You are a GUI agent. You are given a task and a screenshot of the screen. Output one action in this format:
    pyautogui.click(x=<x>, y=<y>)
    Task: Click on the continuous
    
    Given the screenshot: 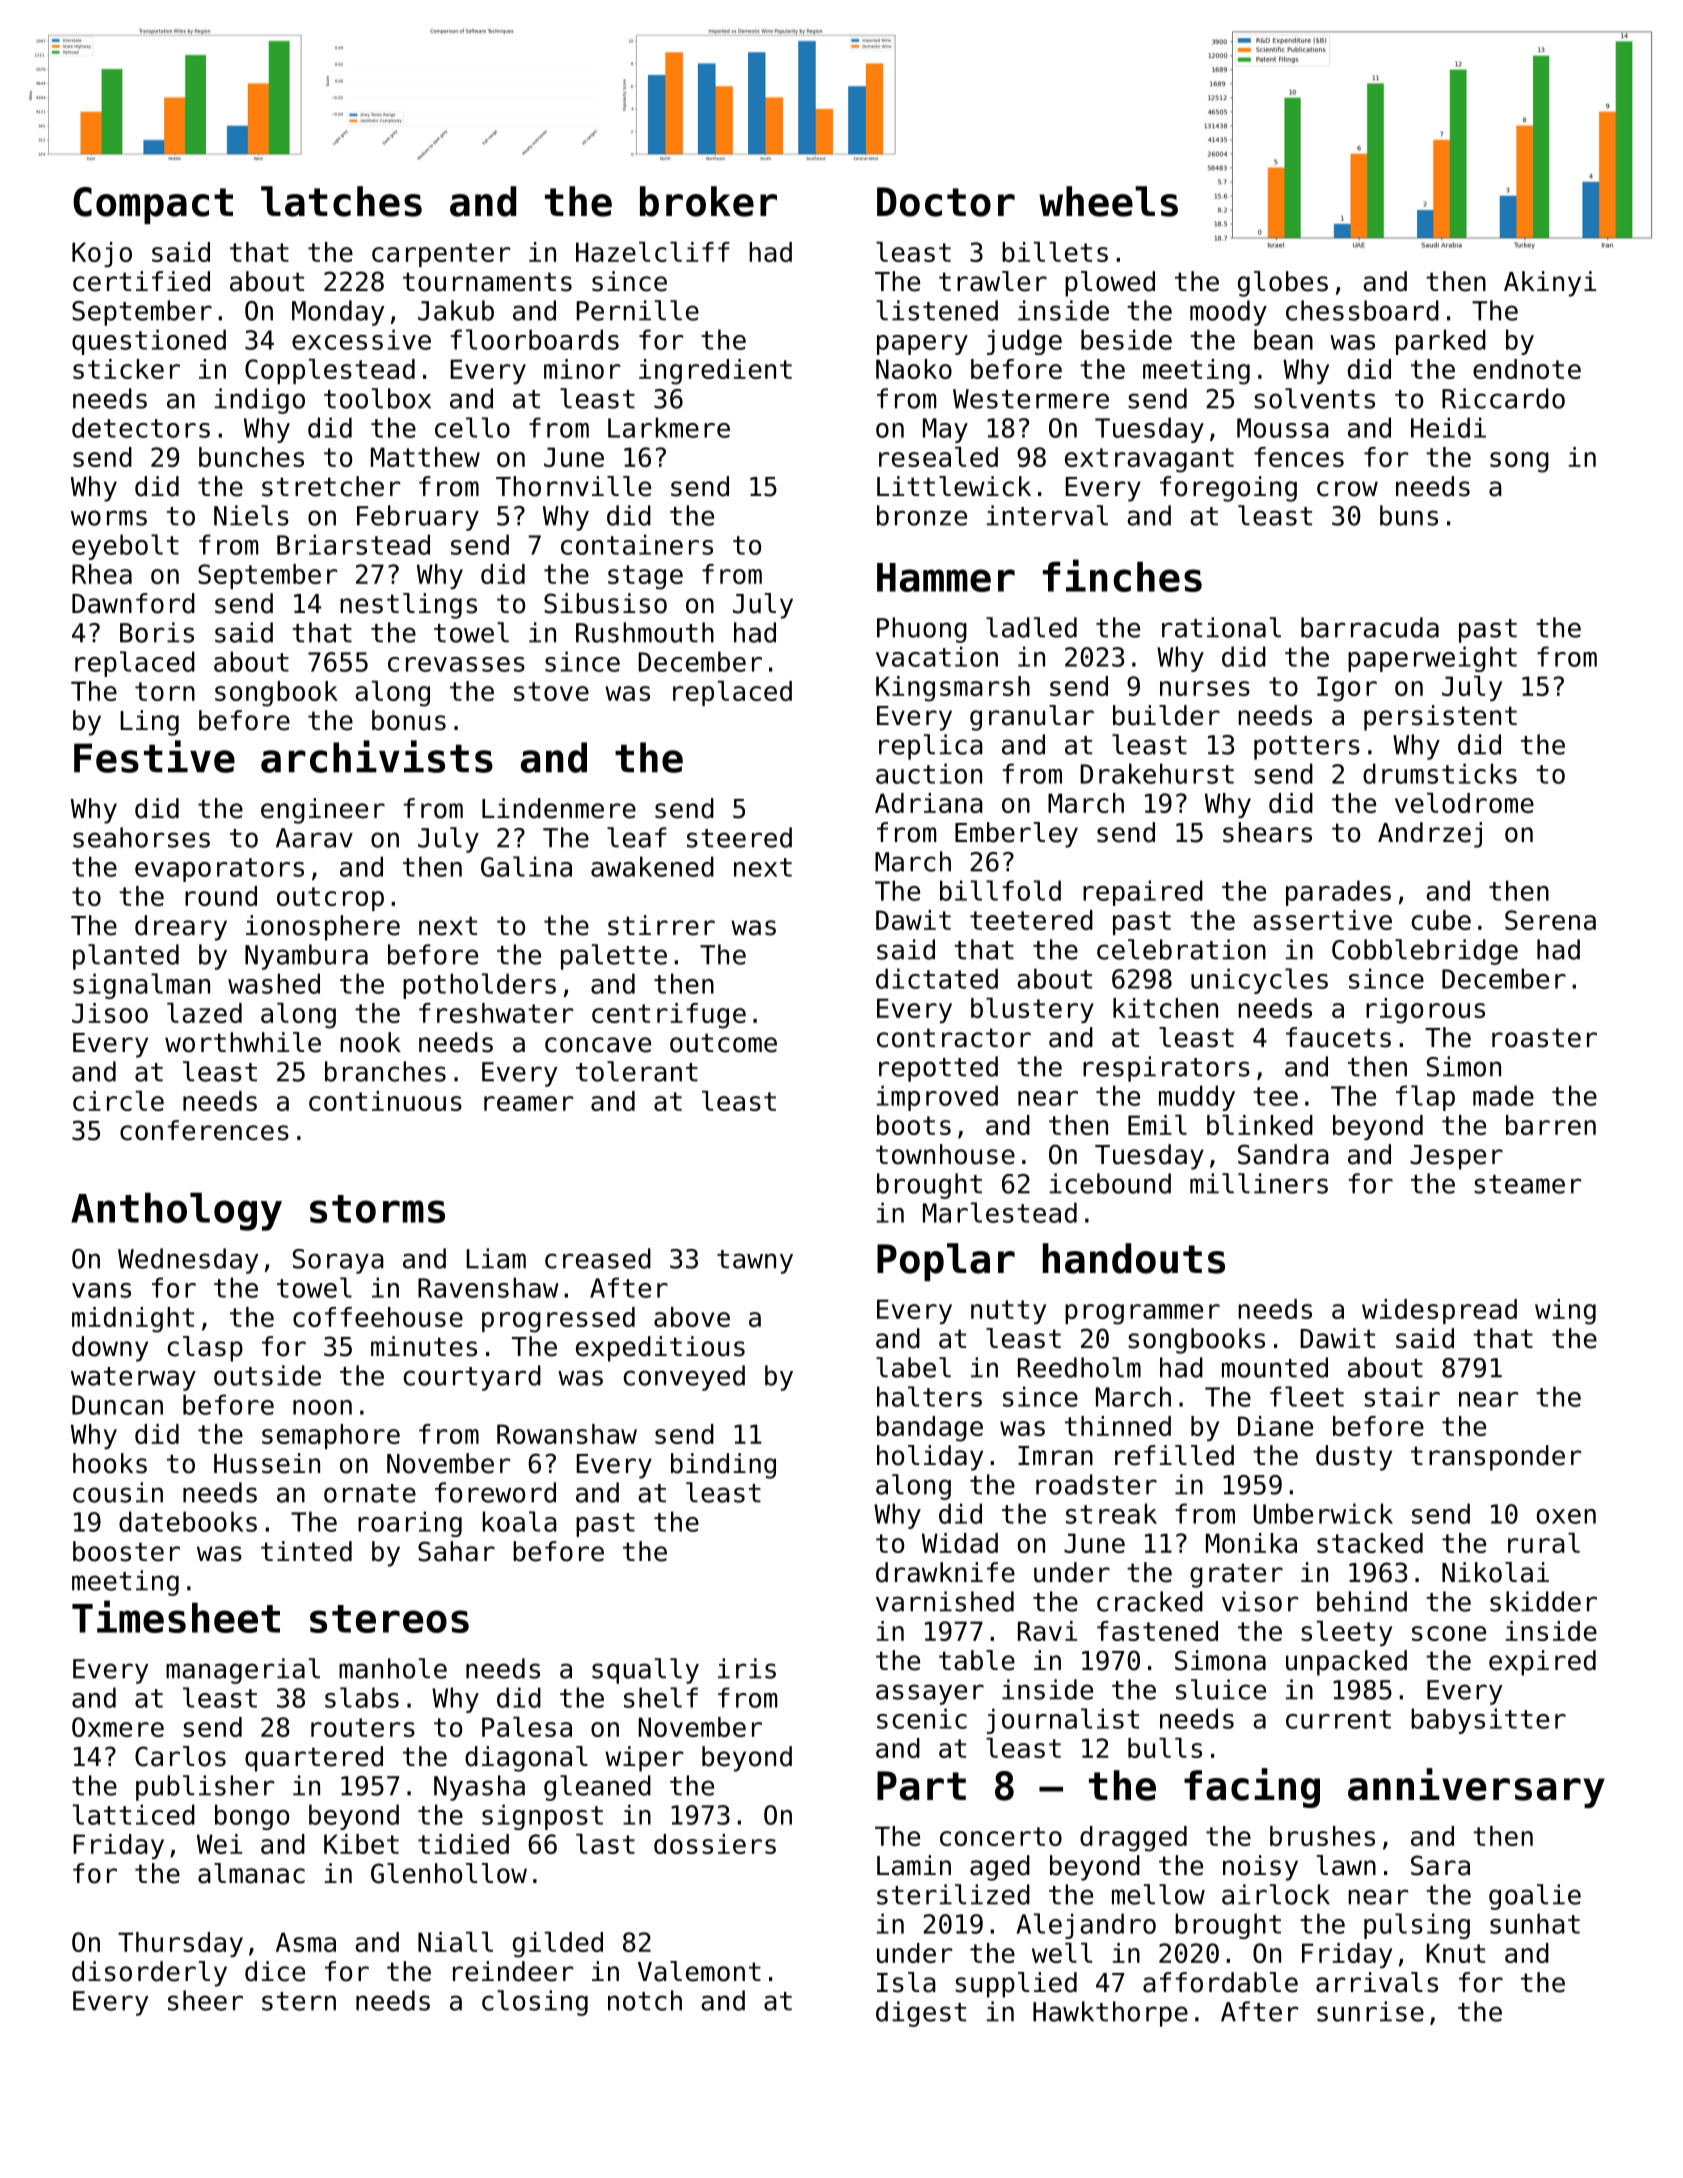 What is the action you would take?
    pyautogui.click(x=385, y=1101)
